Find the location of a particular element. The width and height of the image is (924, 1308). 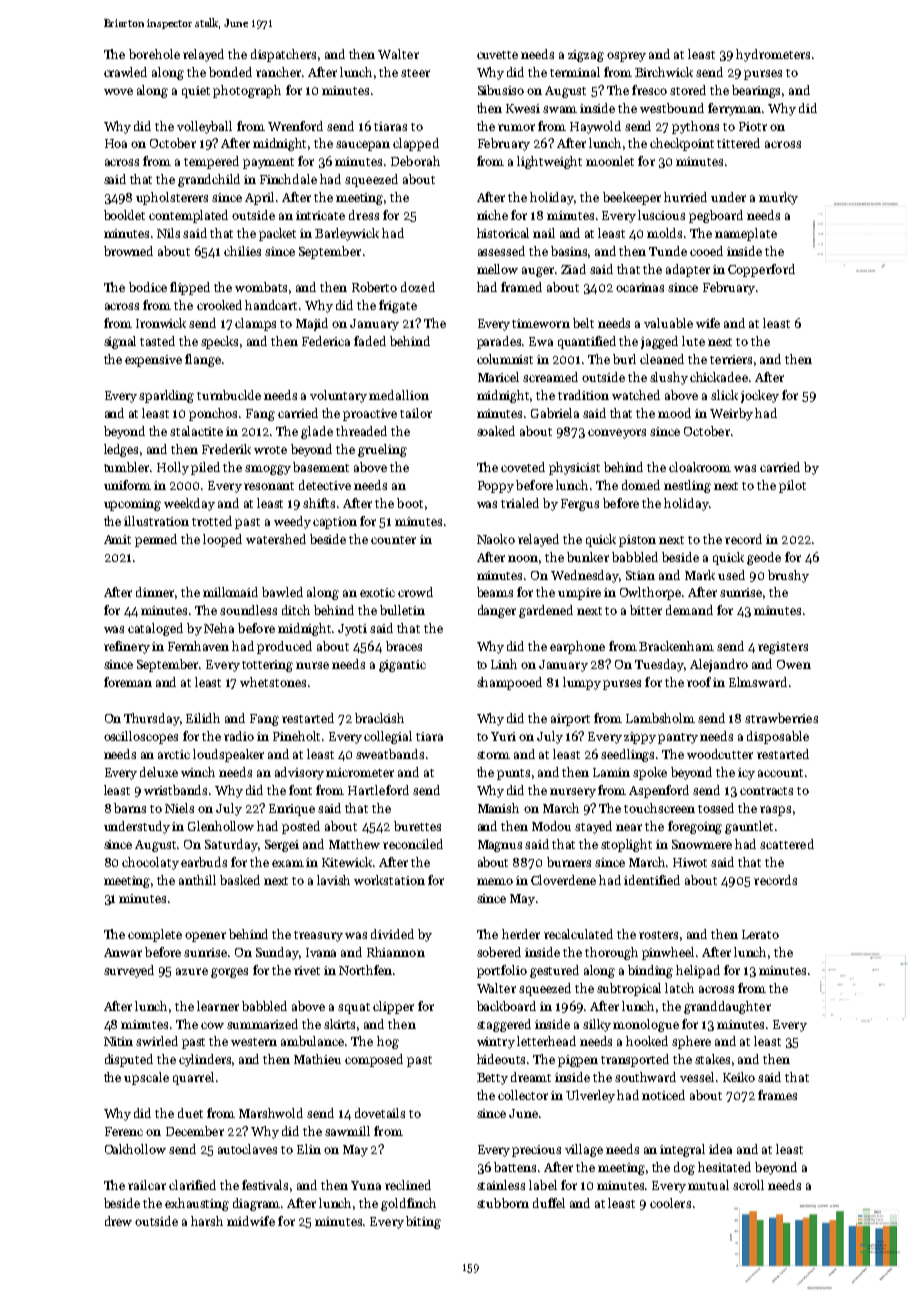

Fernhaven is located at coordinates (198, 646).
